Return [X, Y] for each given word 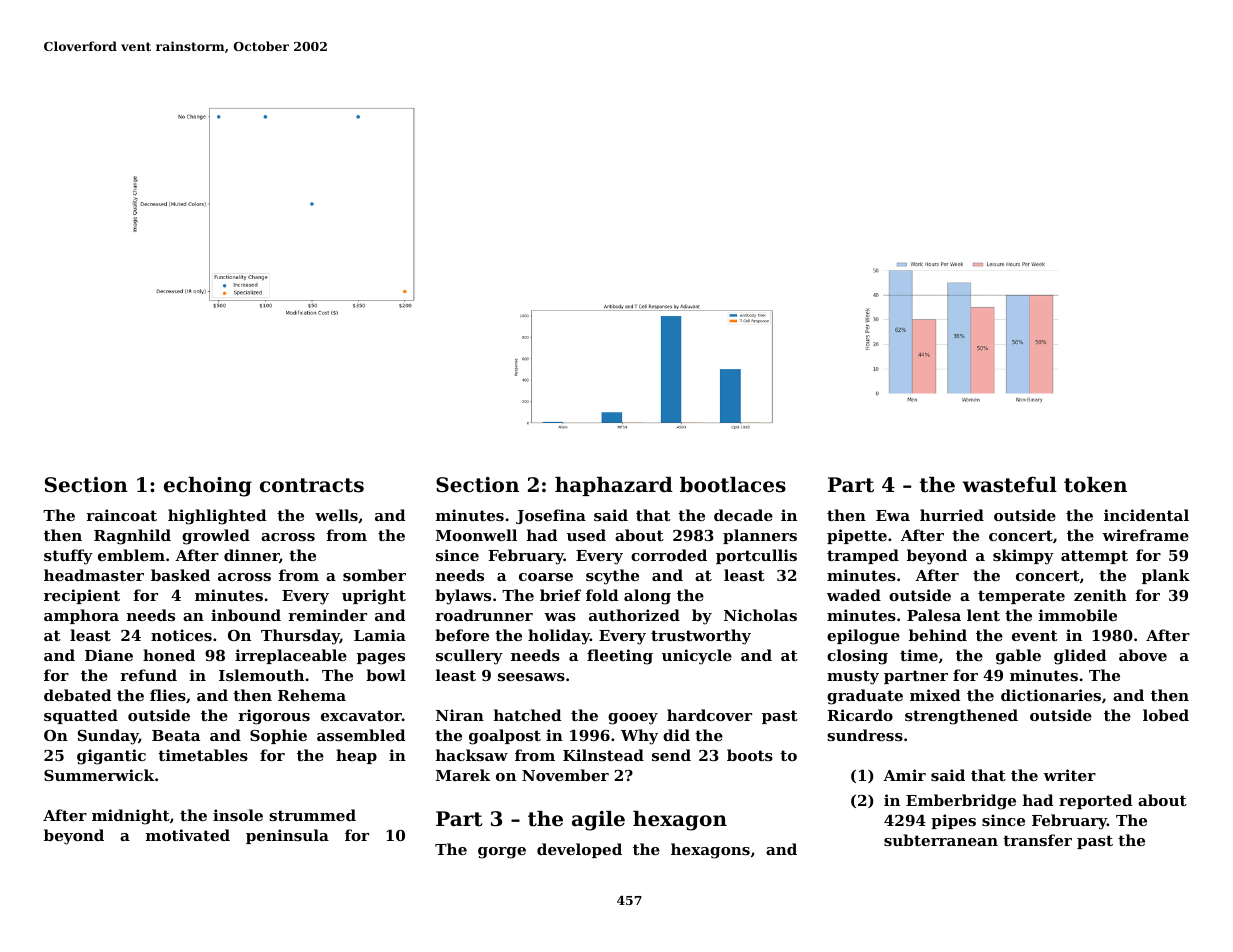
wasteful [1009, 485]
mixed [935, 695]
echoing [208, 487]
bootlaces [733, 485]
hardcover [709, 715]
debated [77, 695]
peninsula [287, 836]
